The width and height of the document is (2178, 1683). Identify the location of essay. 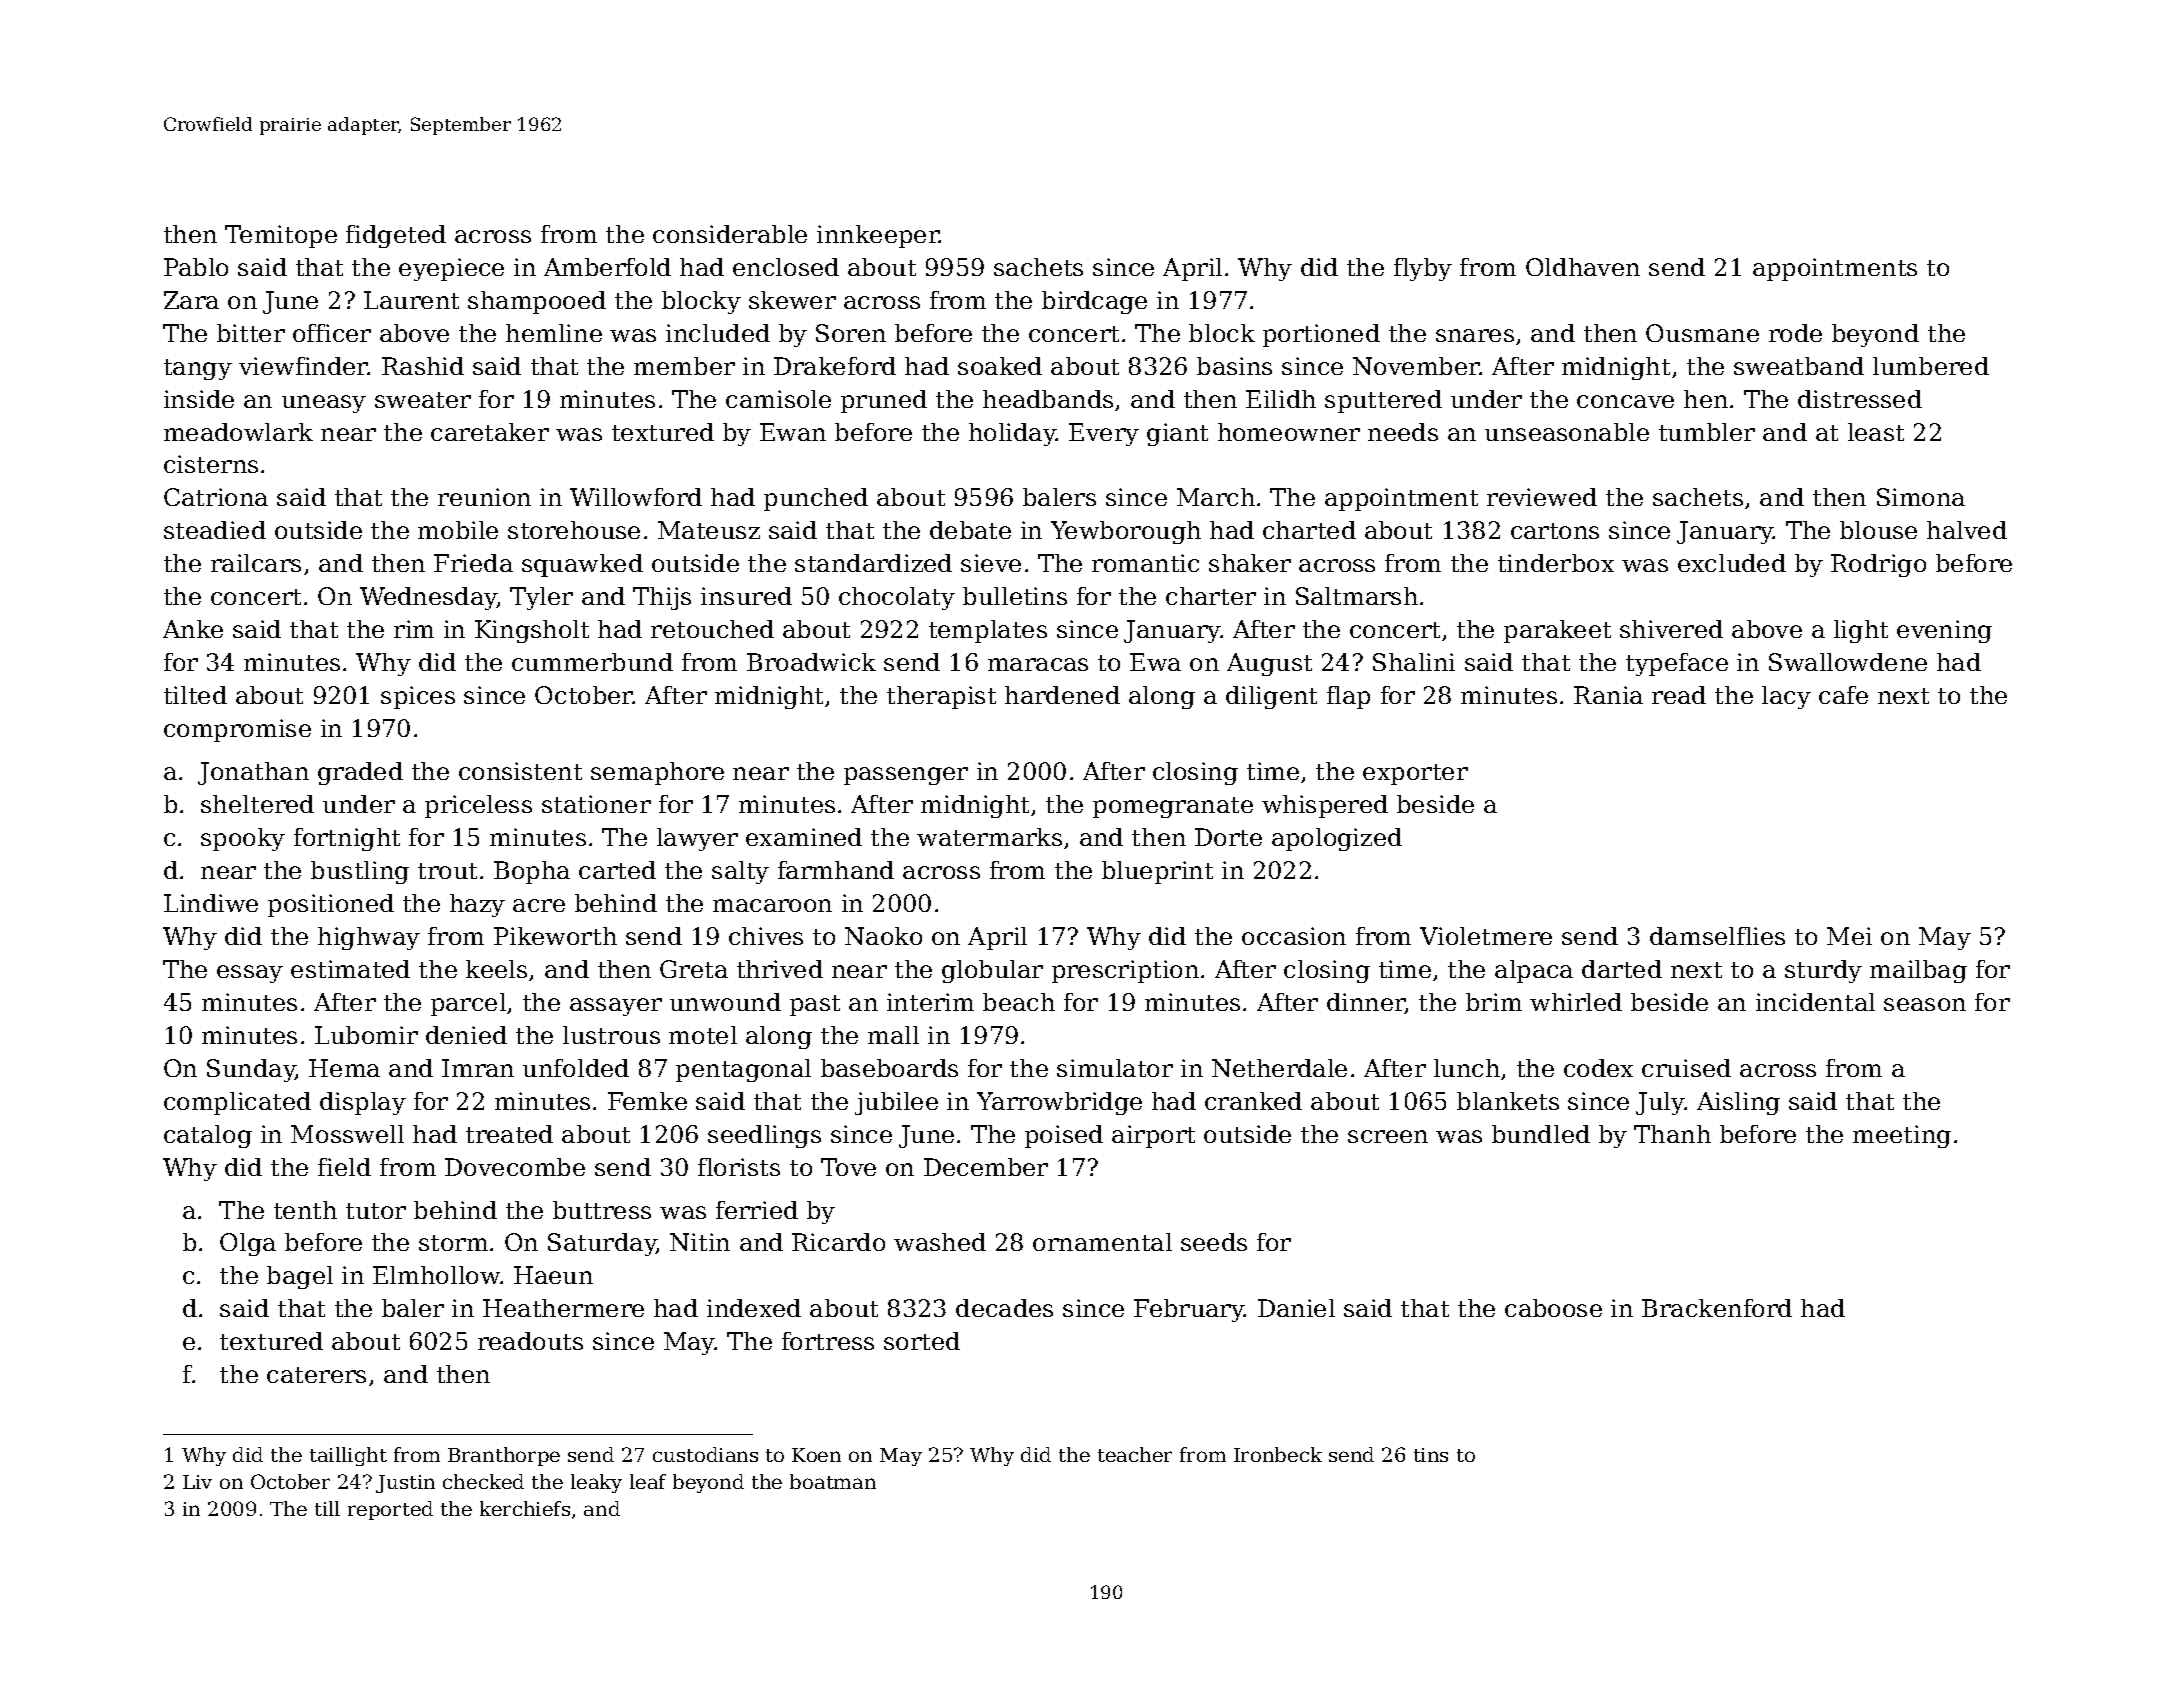
(250, 974).
